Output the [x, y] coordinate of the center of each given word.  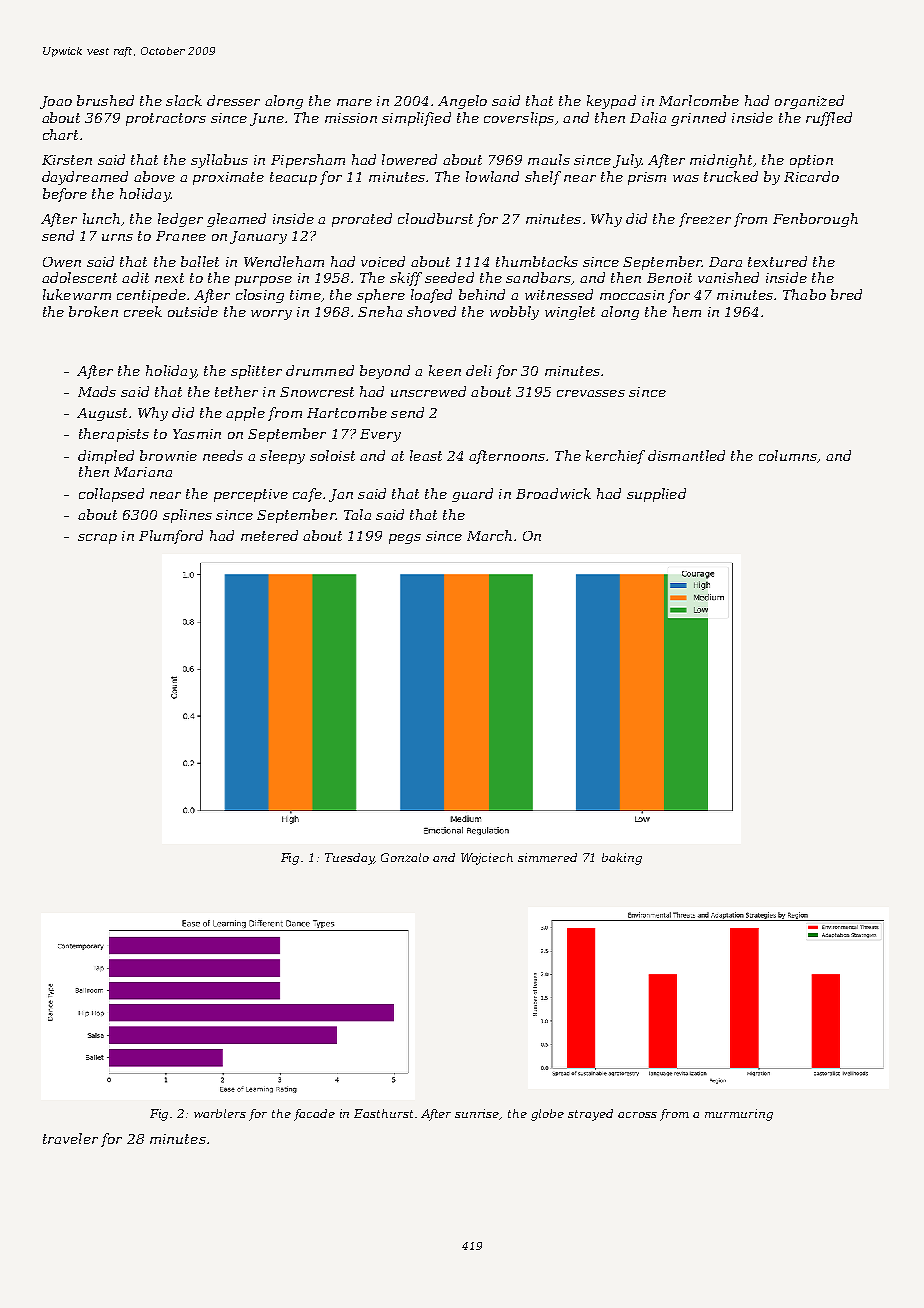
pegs [405, 539]
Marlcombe [699, 100]
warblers [220, 1113]
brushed [105, 100]
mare [354, 102]
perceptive [251, 495]
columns [788, 455]
